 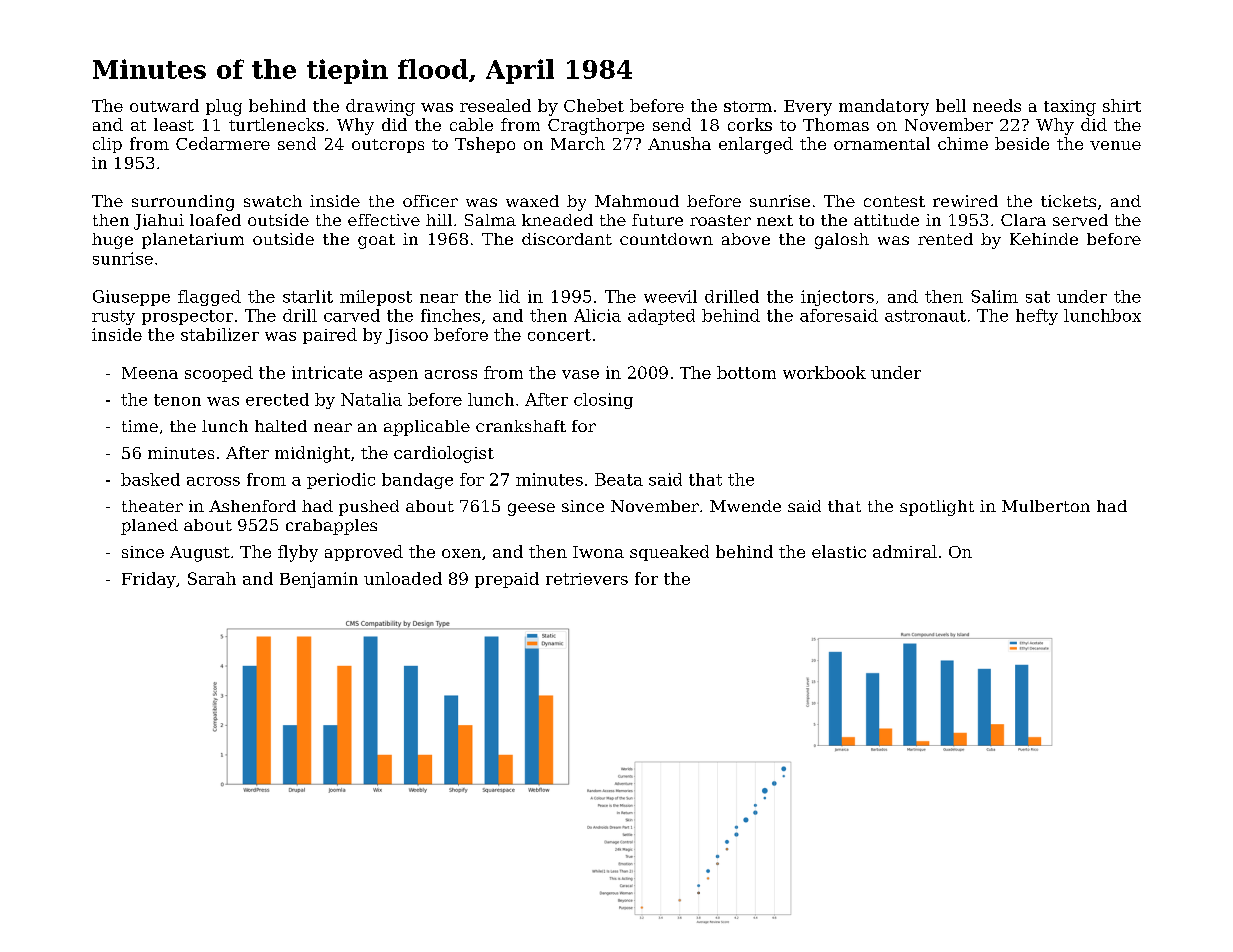 What do you see at coordinates (965, 201) in the page?
I see `rewired` at bounding box center [965, 201].
